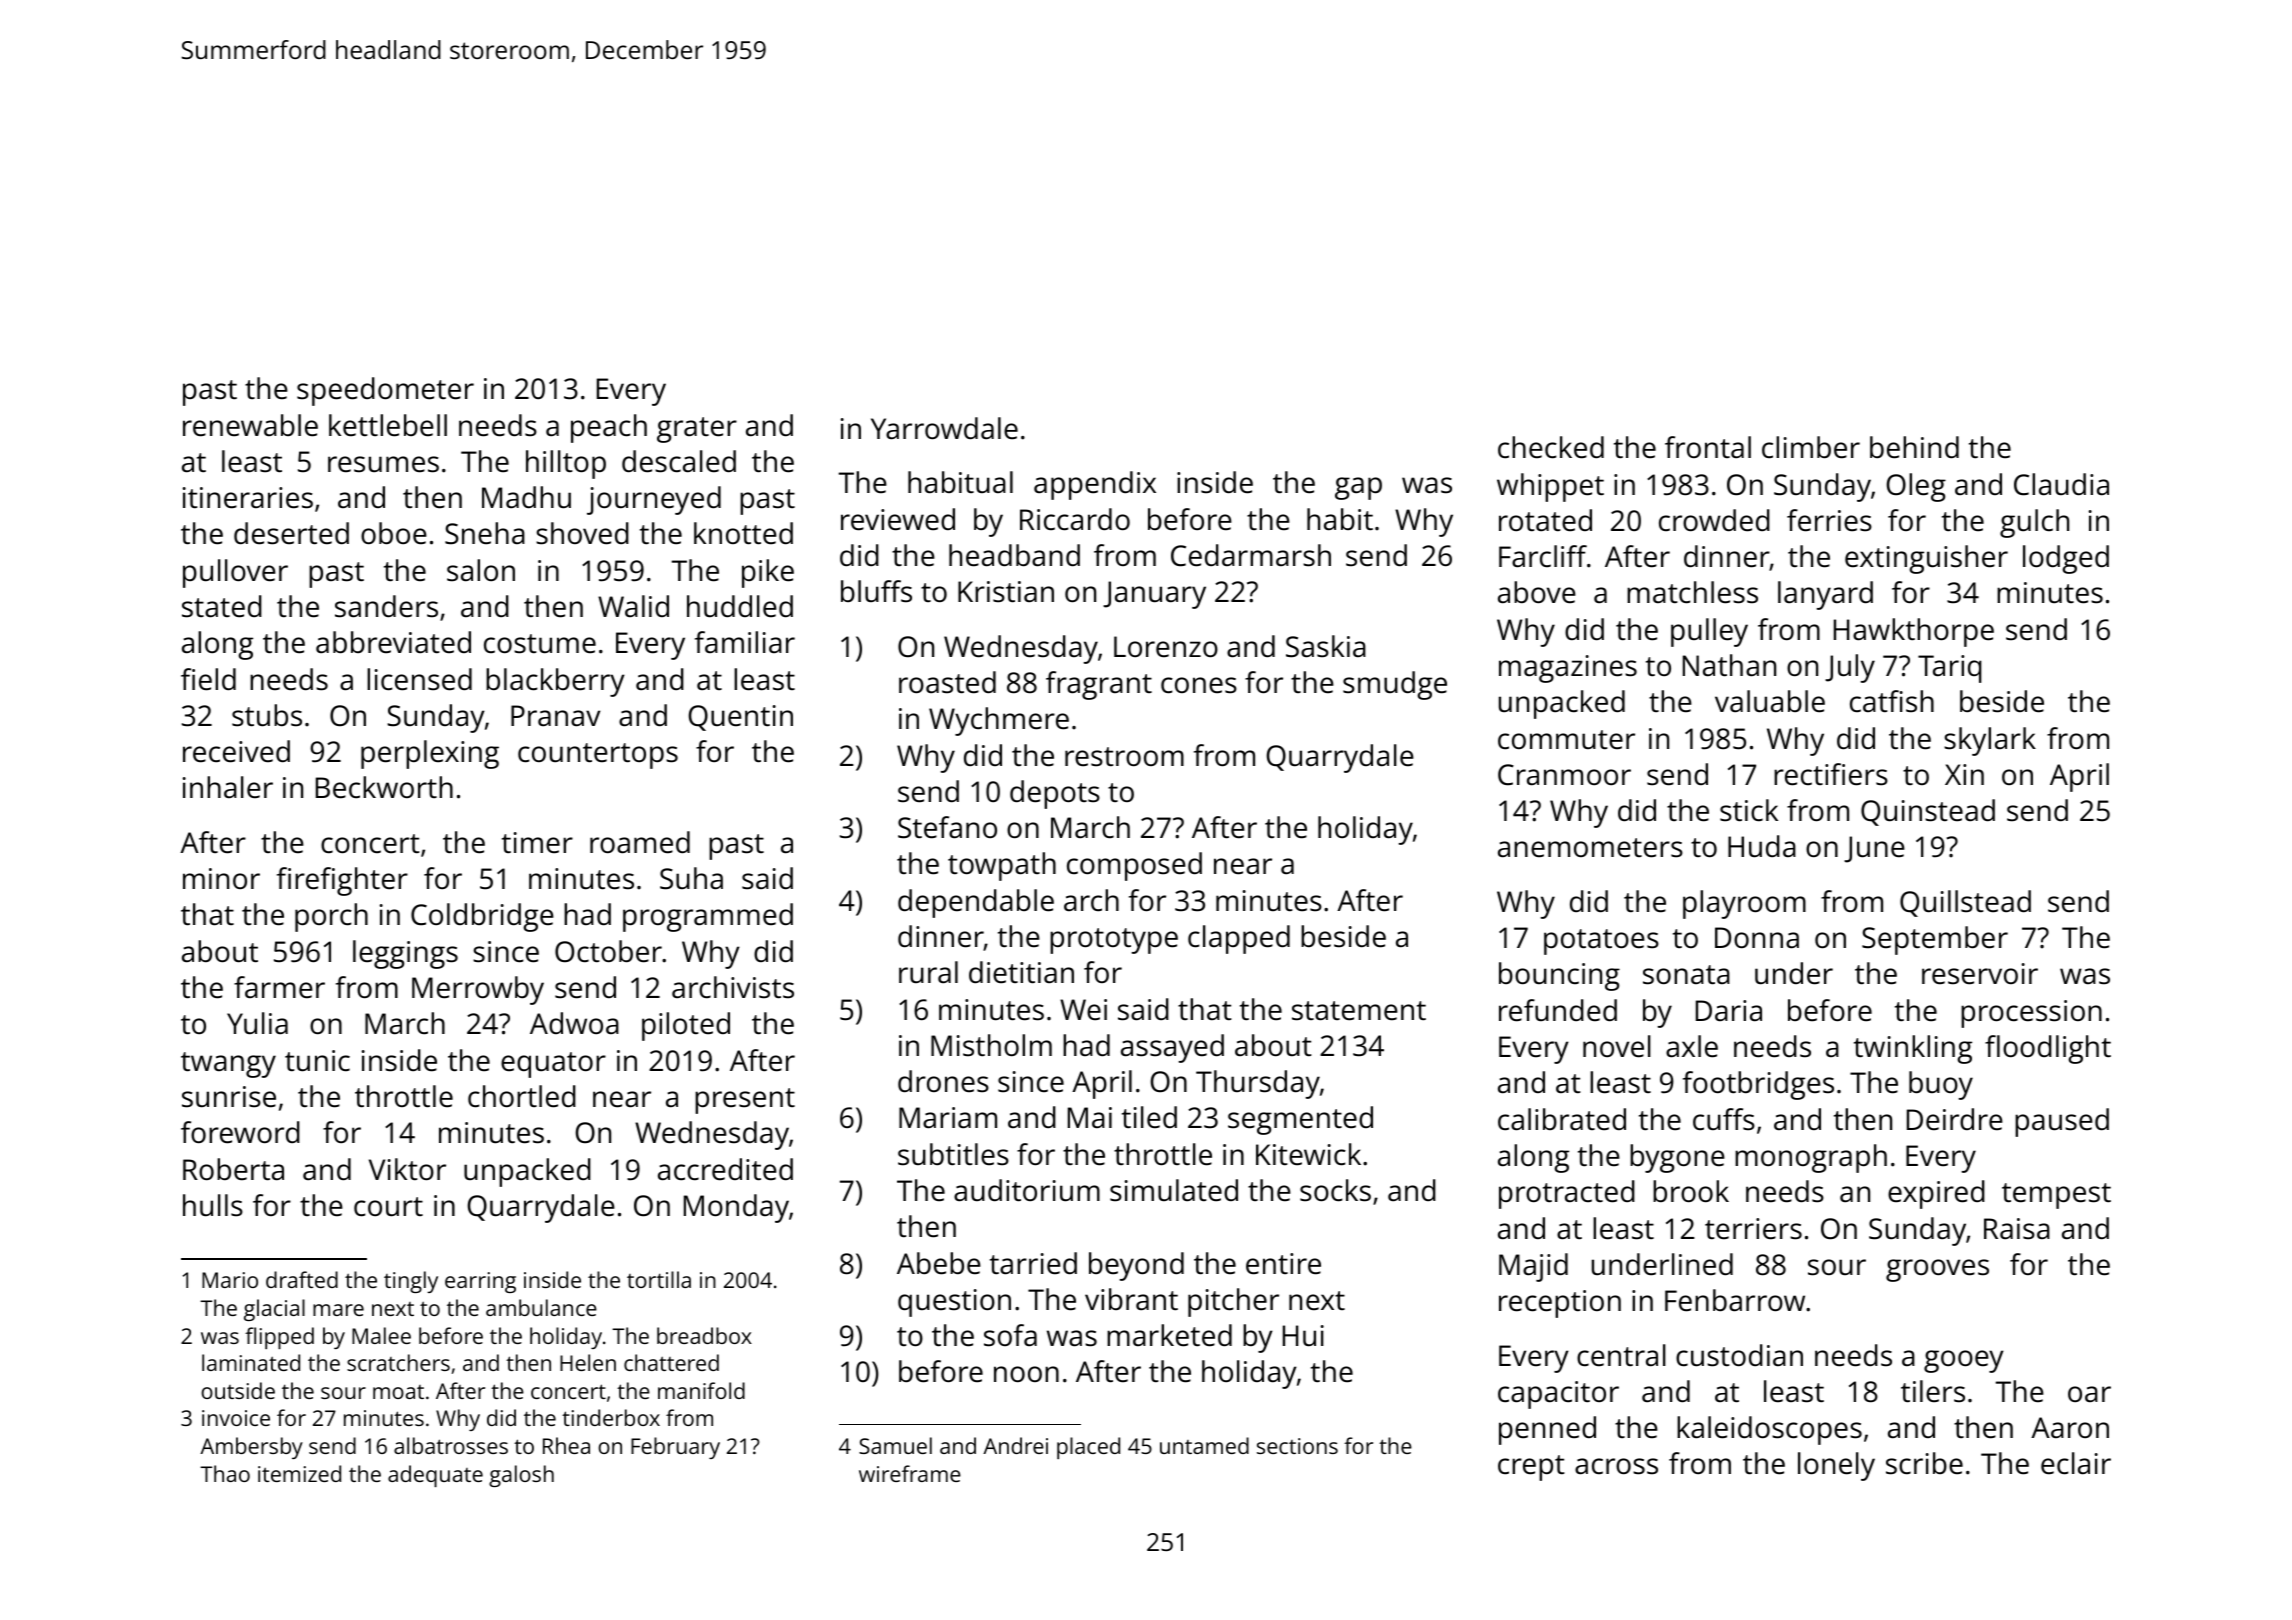  What do you see at coordinates (1935, 940) in the document?
I see `September` at bounding box center [1935, 940].
